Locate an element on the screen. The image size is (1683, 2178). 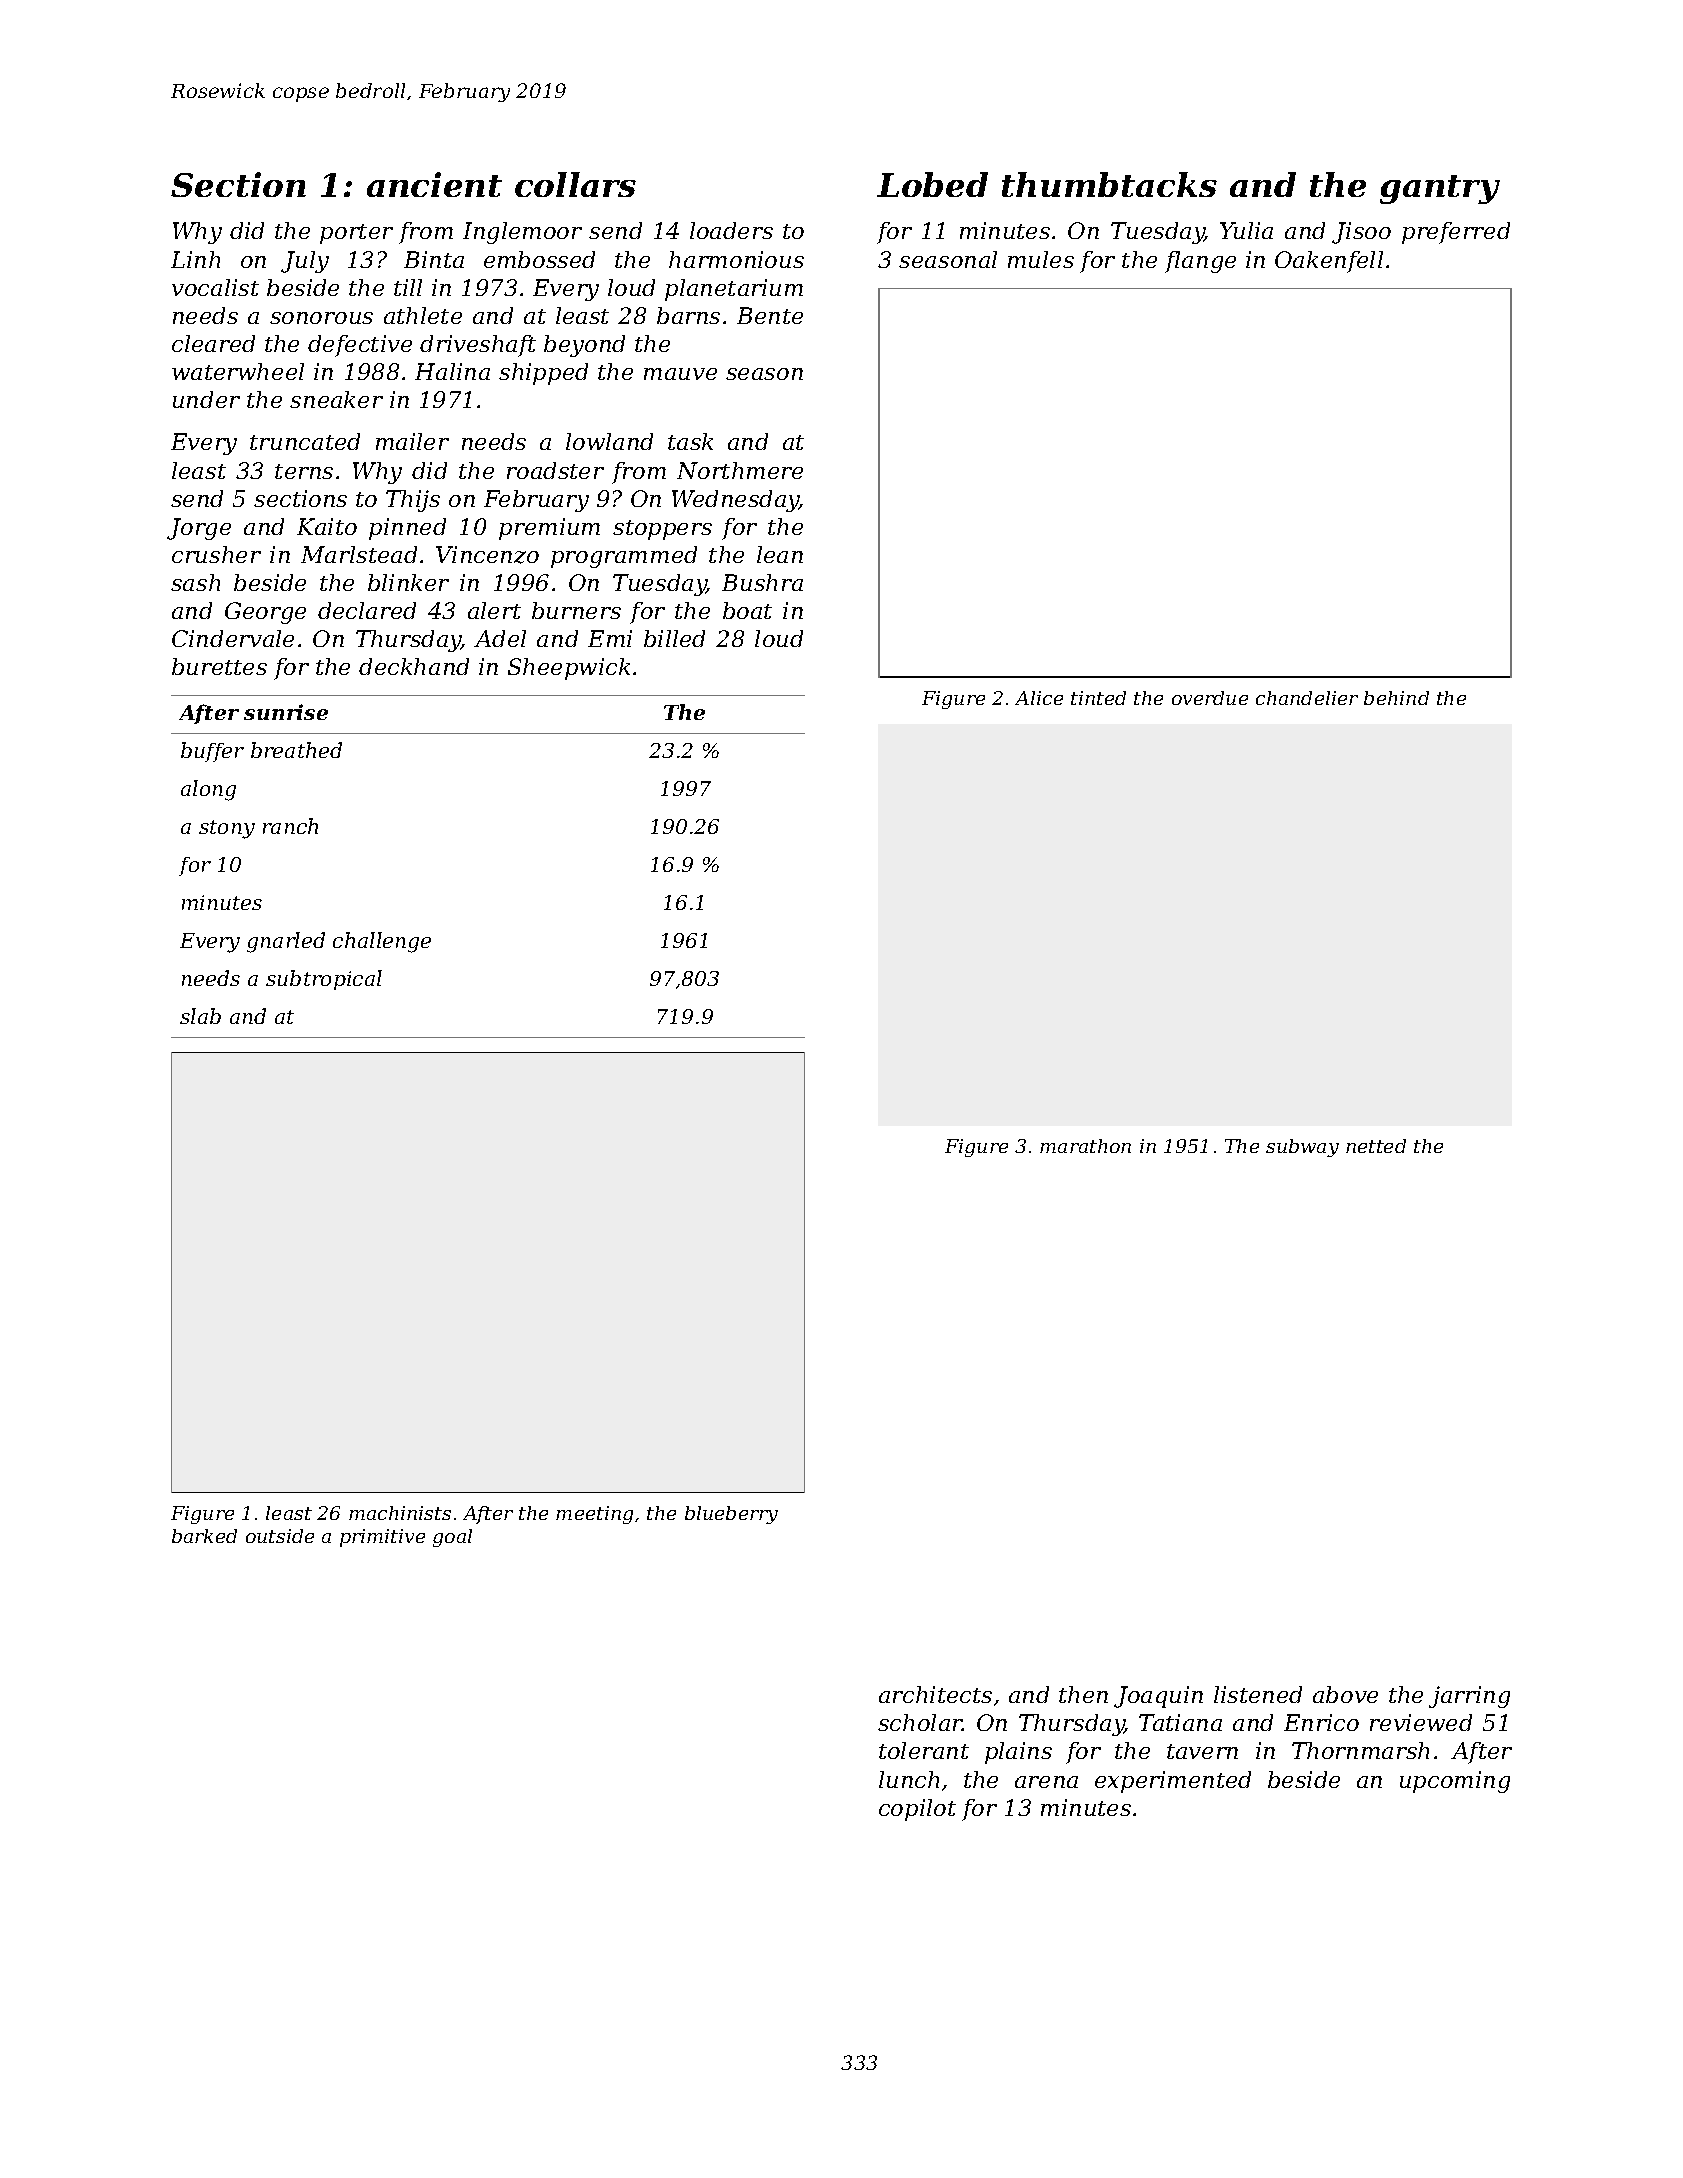
Sheepwick is located at coordinates (569, 669).
